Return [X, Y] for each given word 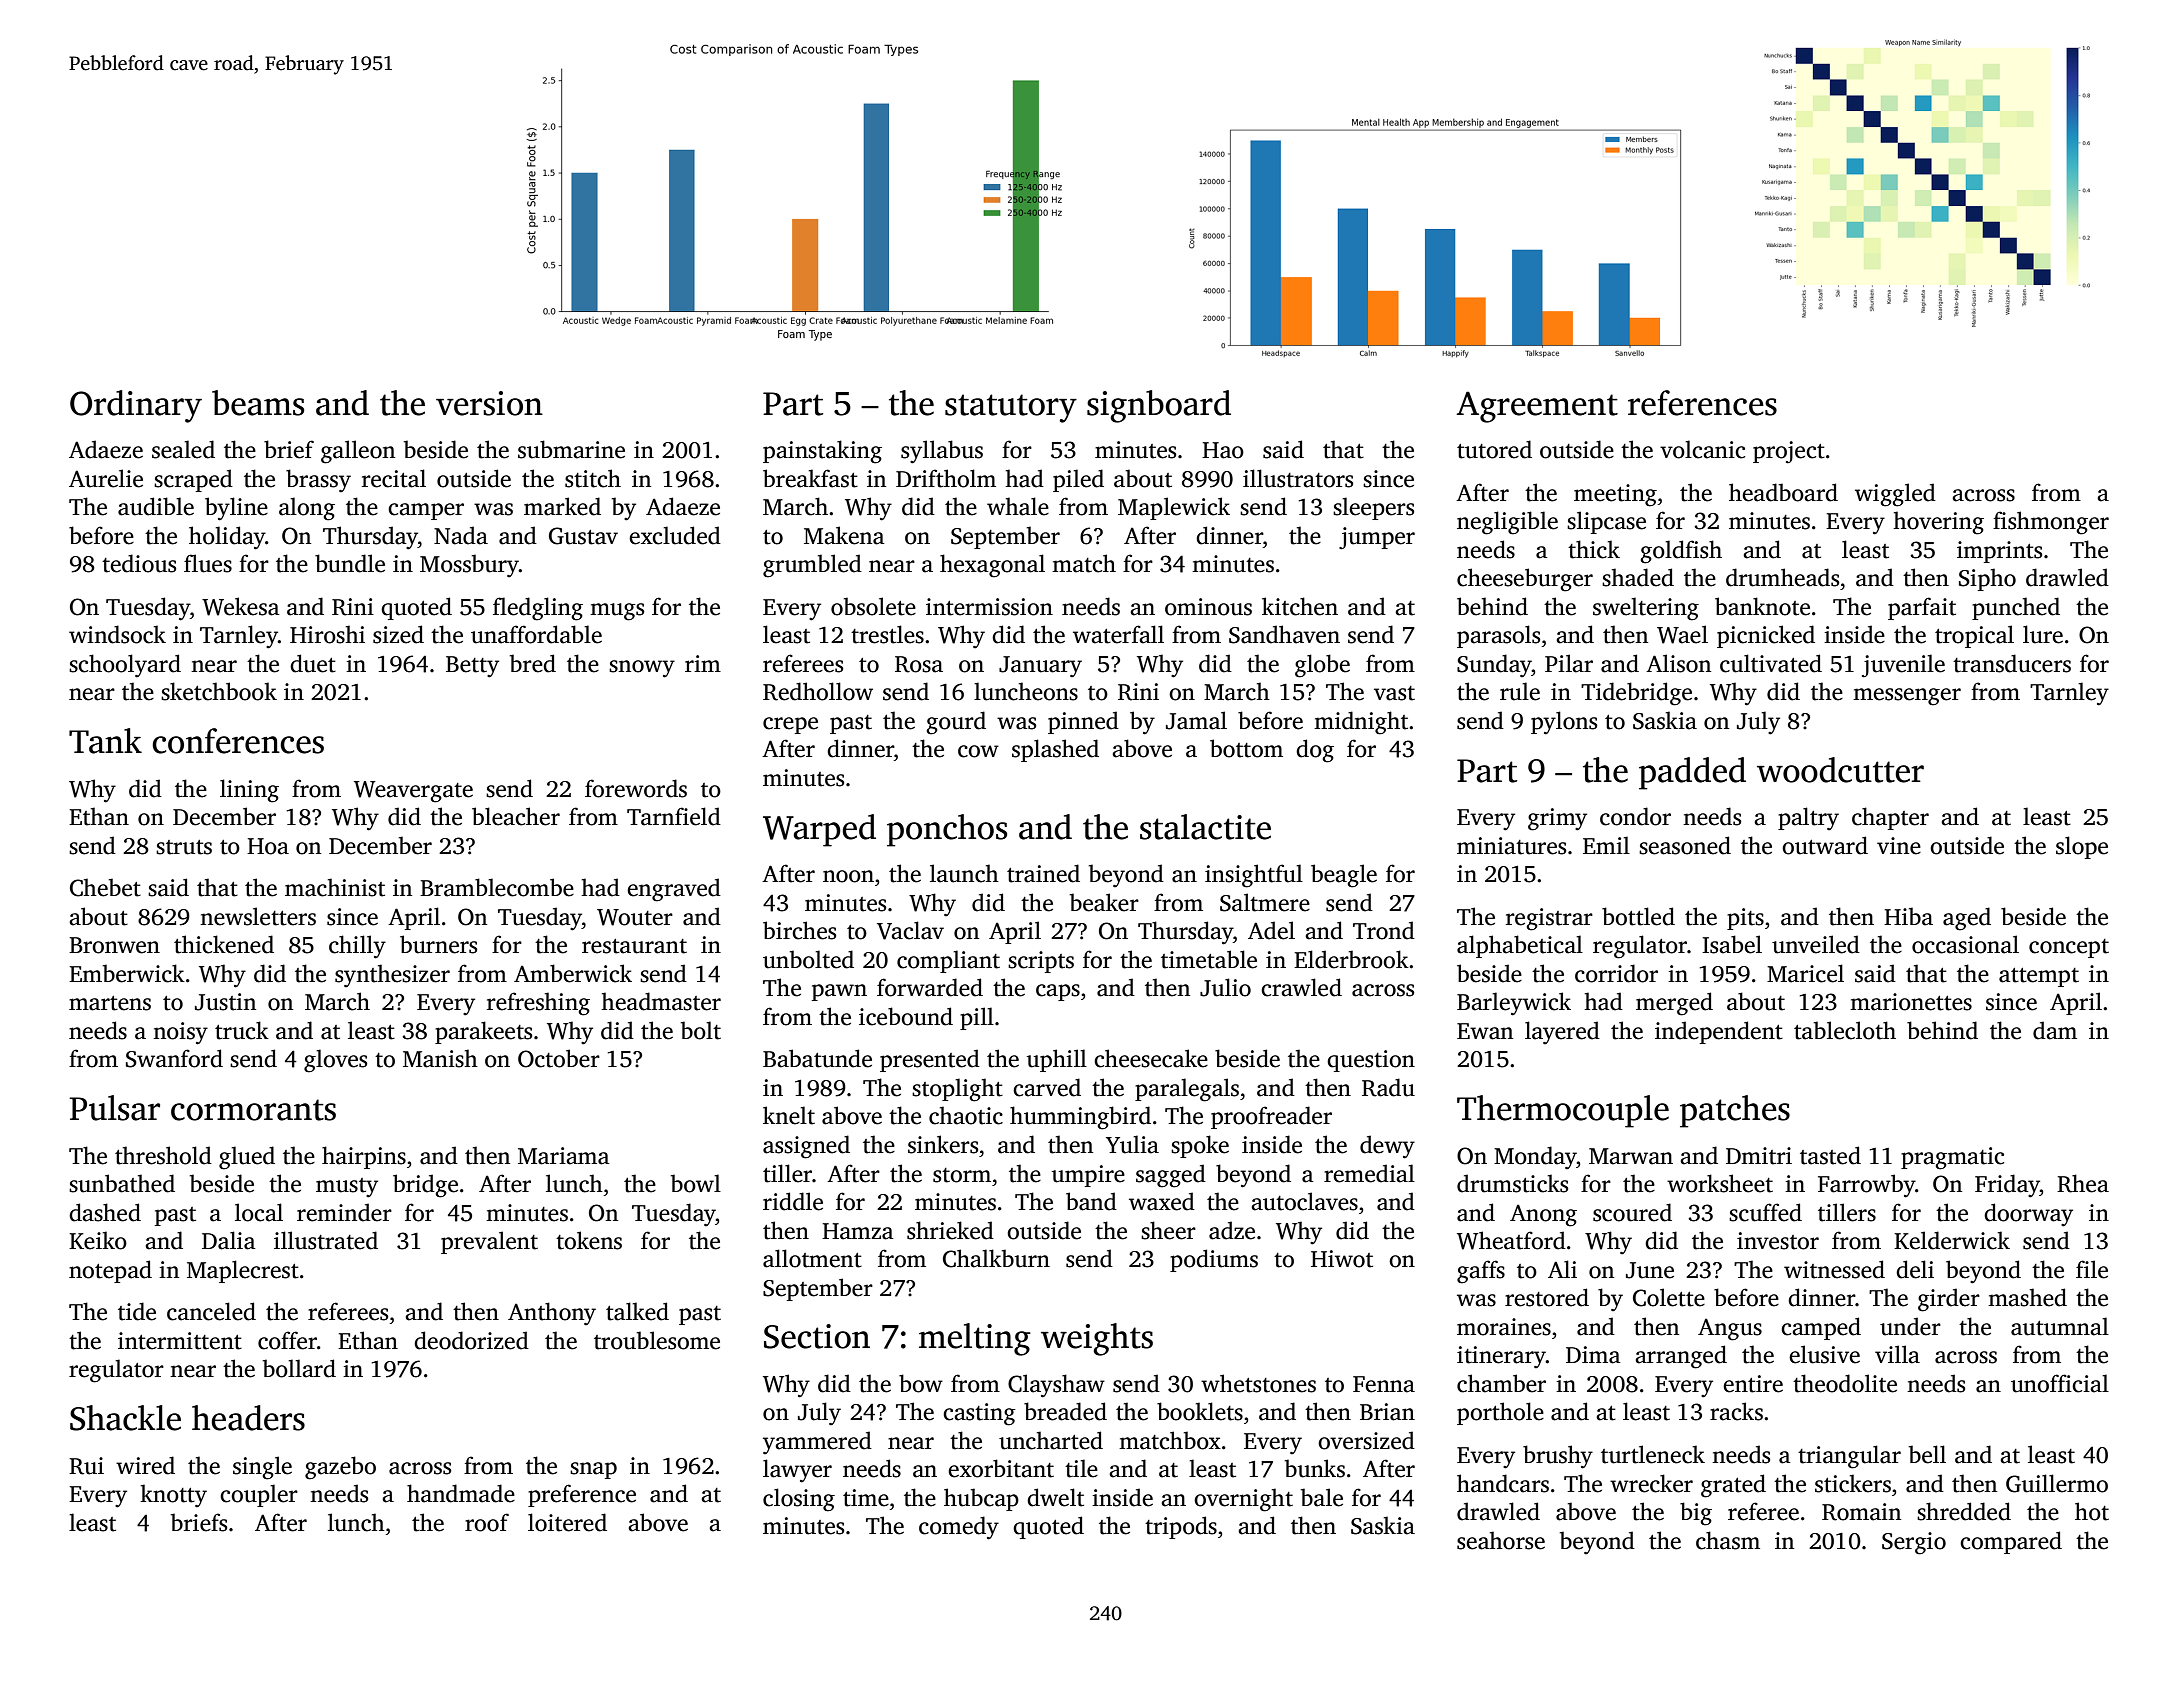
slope [2082, 847]
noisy [180, 1033]
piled [1078, 480]
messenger [1907, 697]
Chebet [105, 887]
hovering [1938, 523]
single [262, 1468]
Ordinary [136, 406]
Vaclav [910, 930]
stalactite [1205, 827]
